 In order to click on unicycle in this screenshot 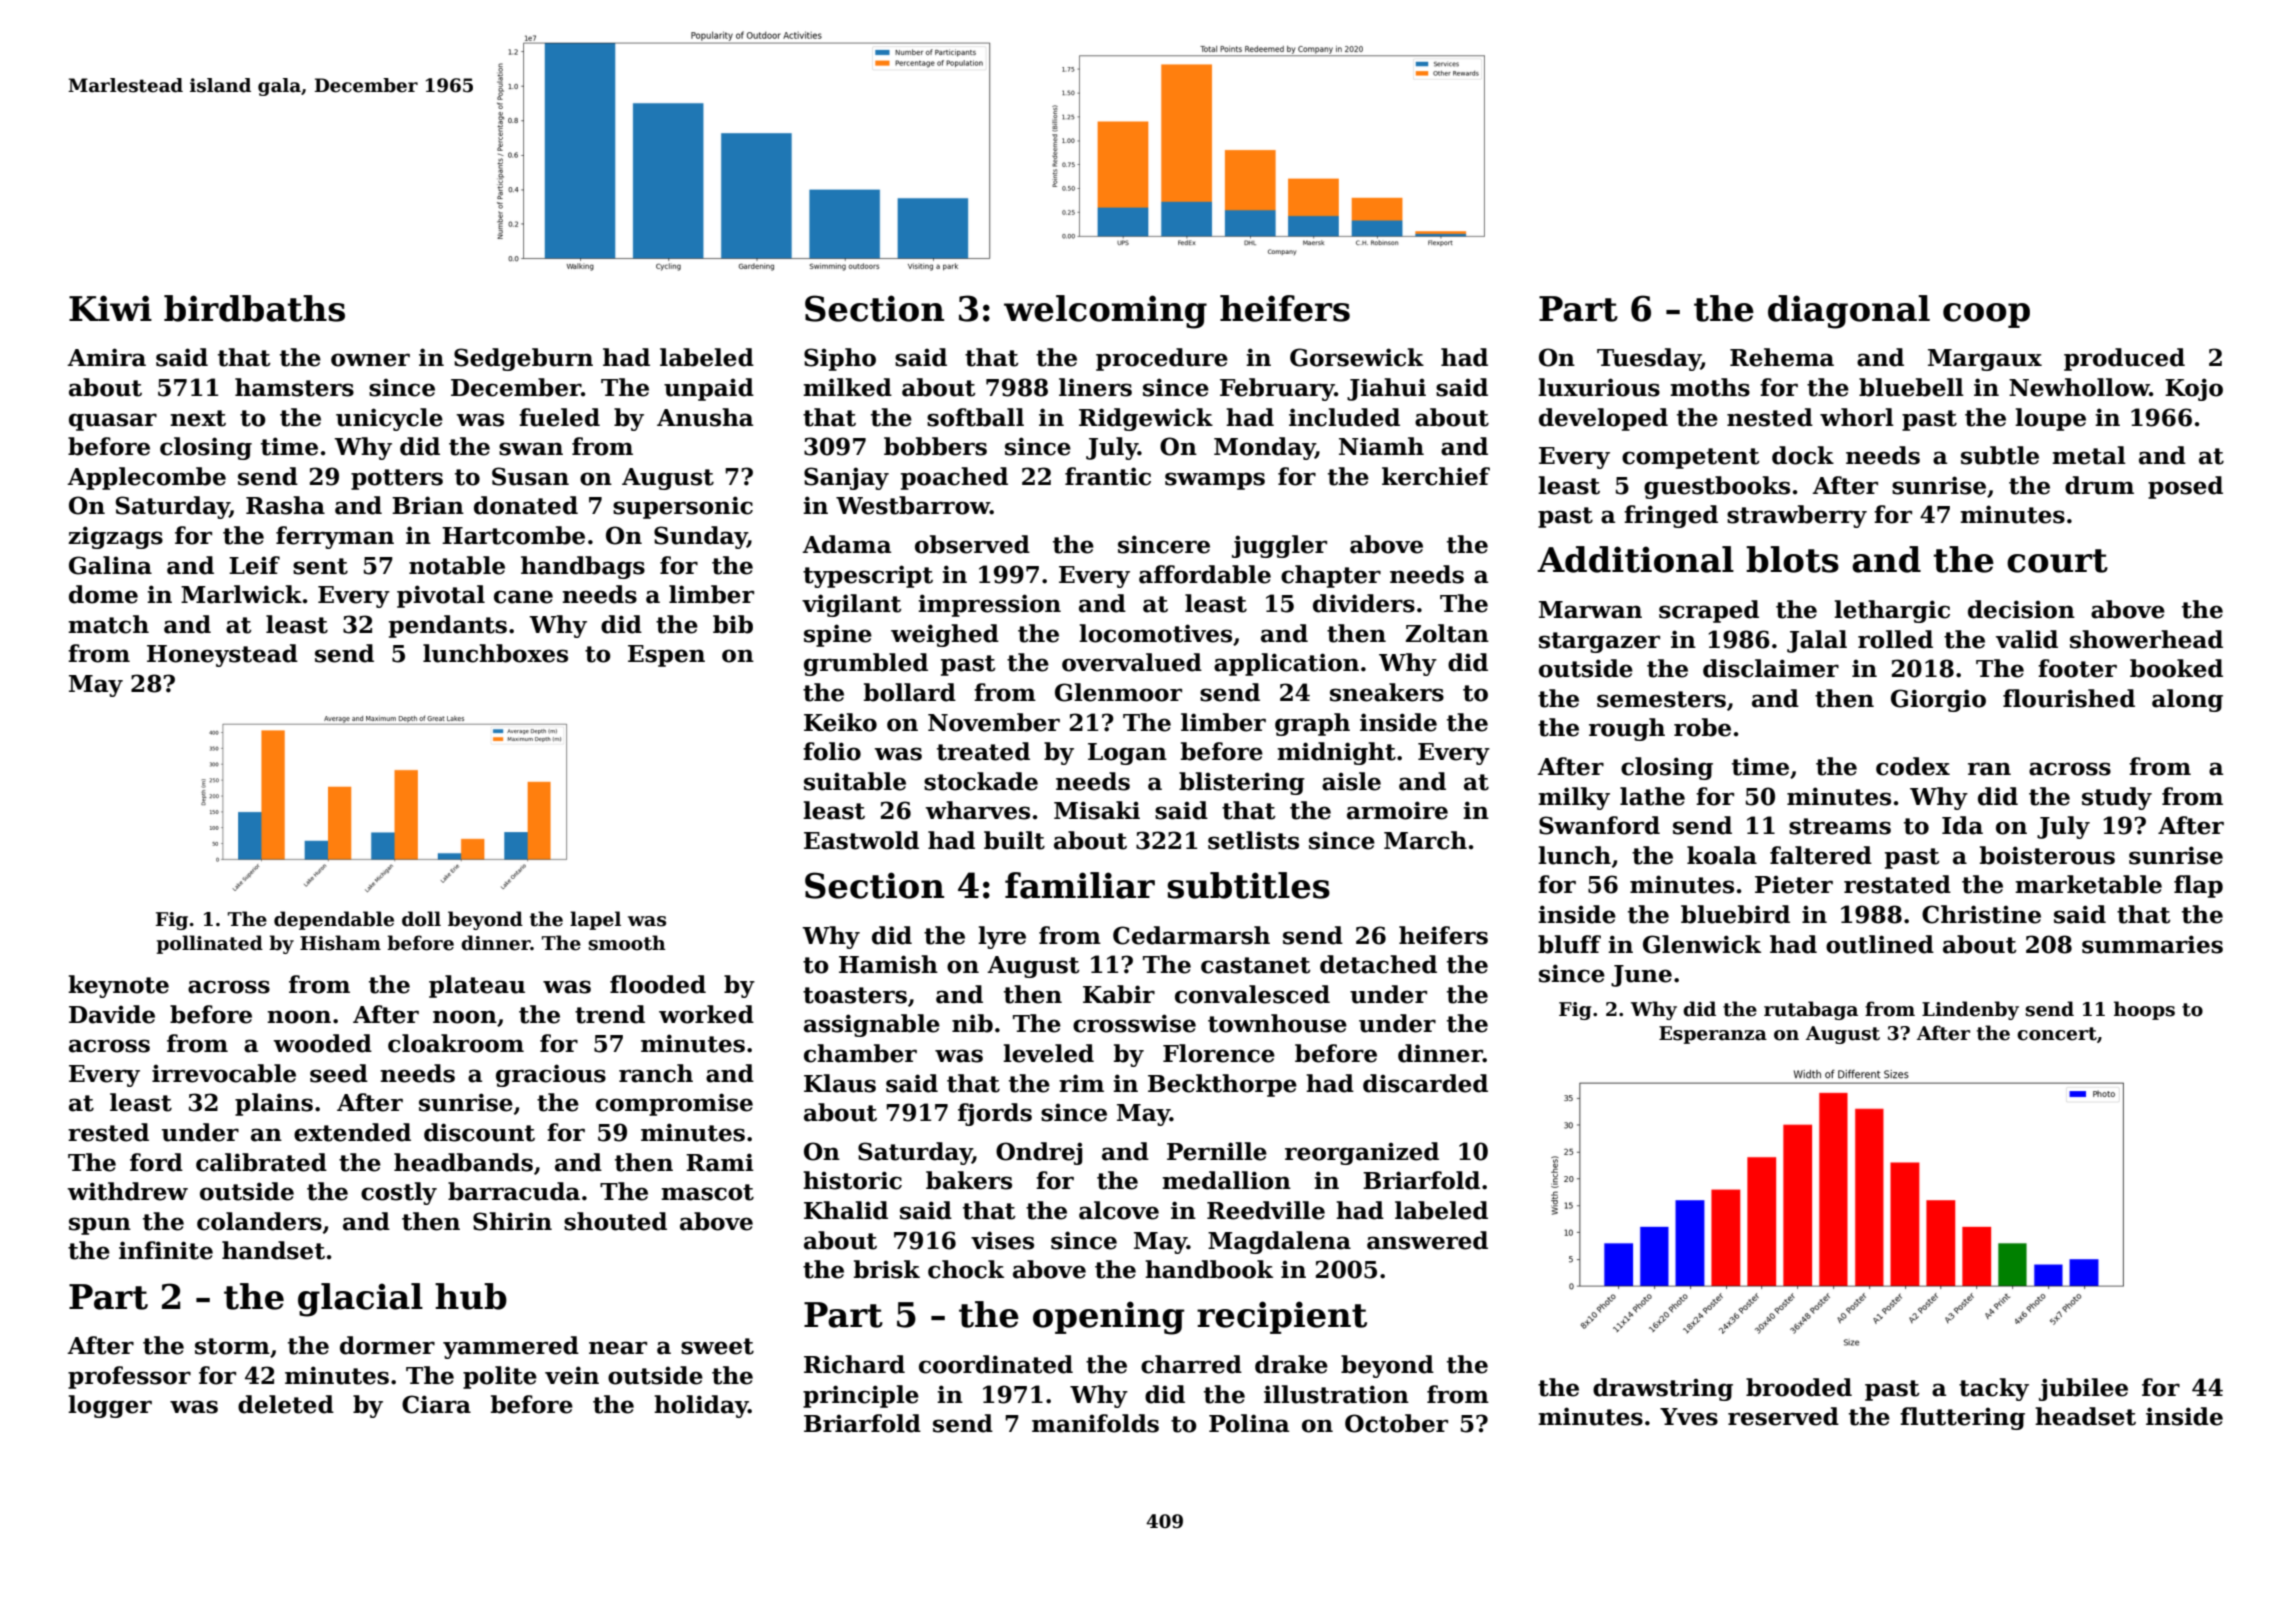, I will do `click(389, 419)`.
